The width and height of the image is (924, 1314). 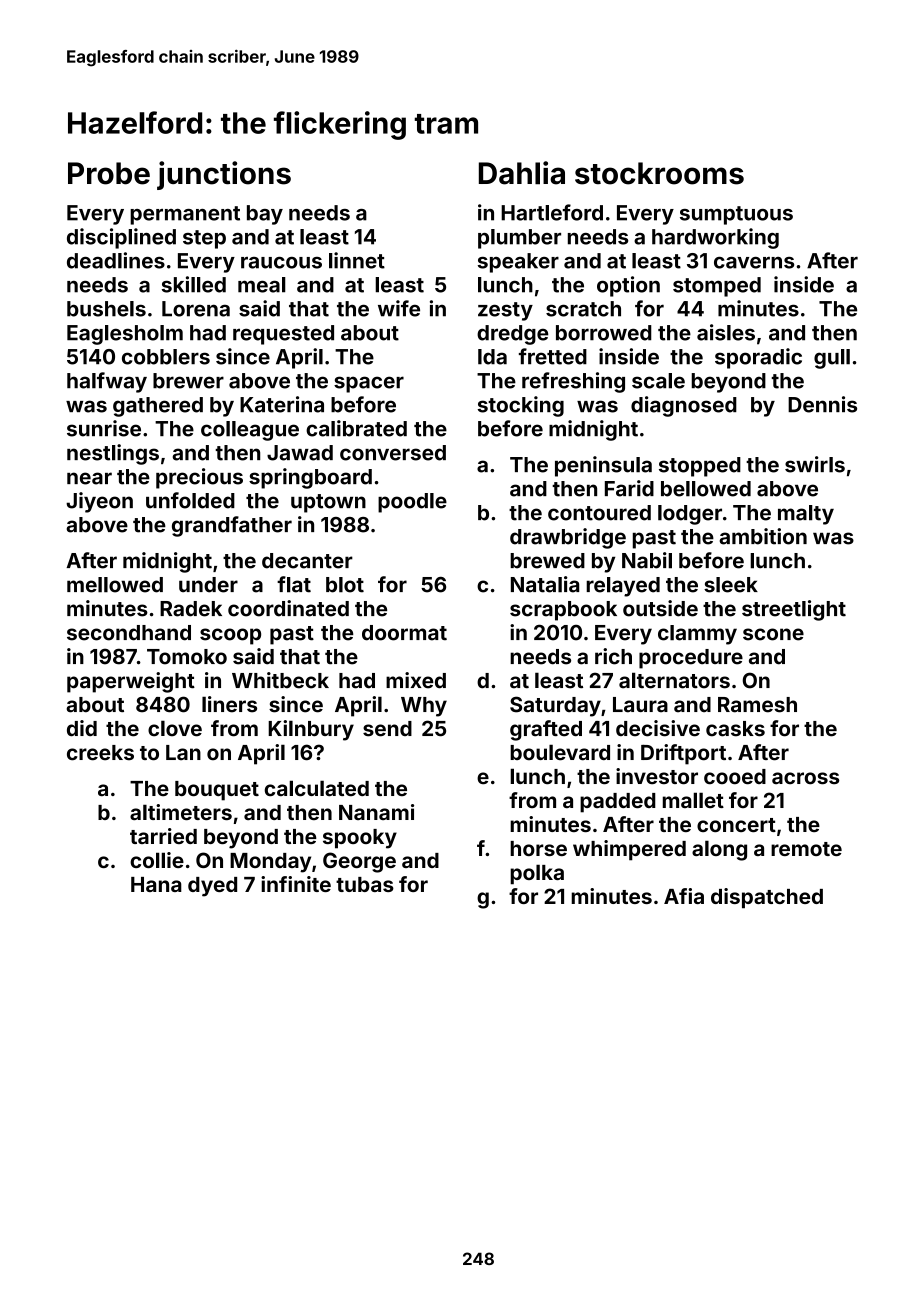 I want to click on plumber, so click(x=519, y=239).
